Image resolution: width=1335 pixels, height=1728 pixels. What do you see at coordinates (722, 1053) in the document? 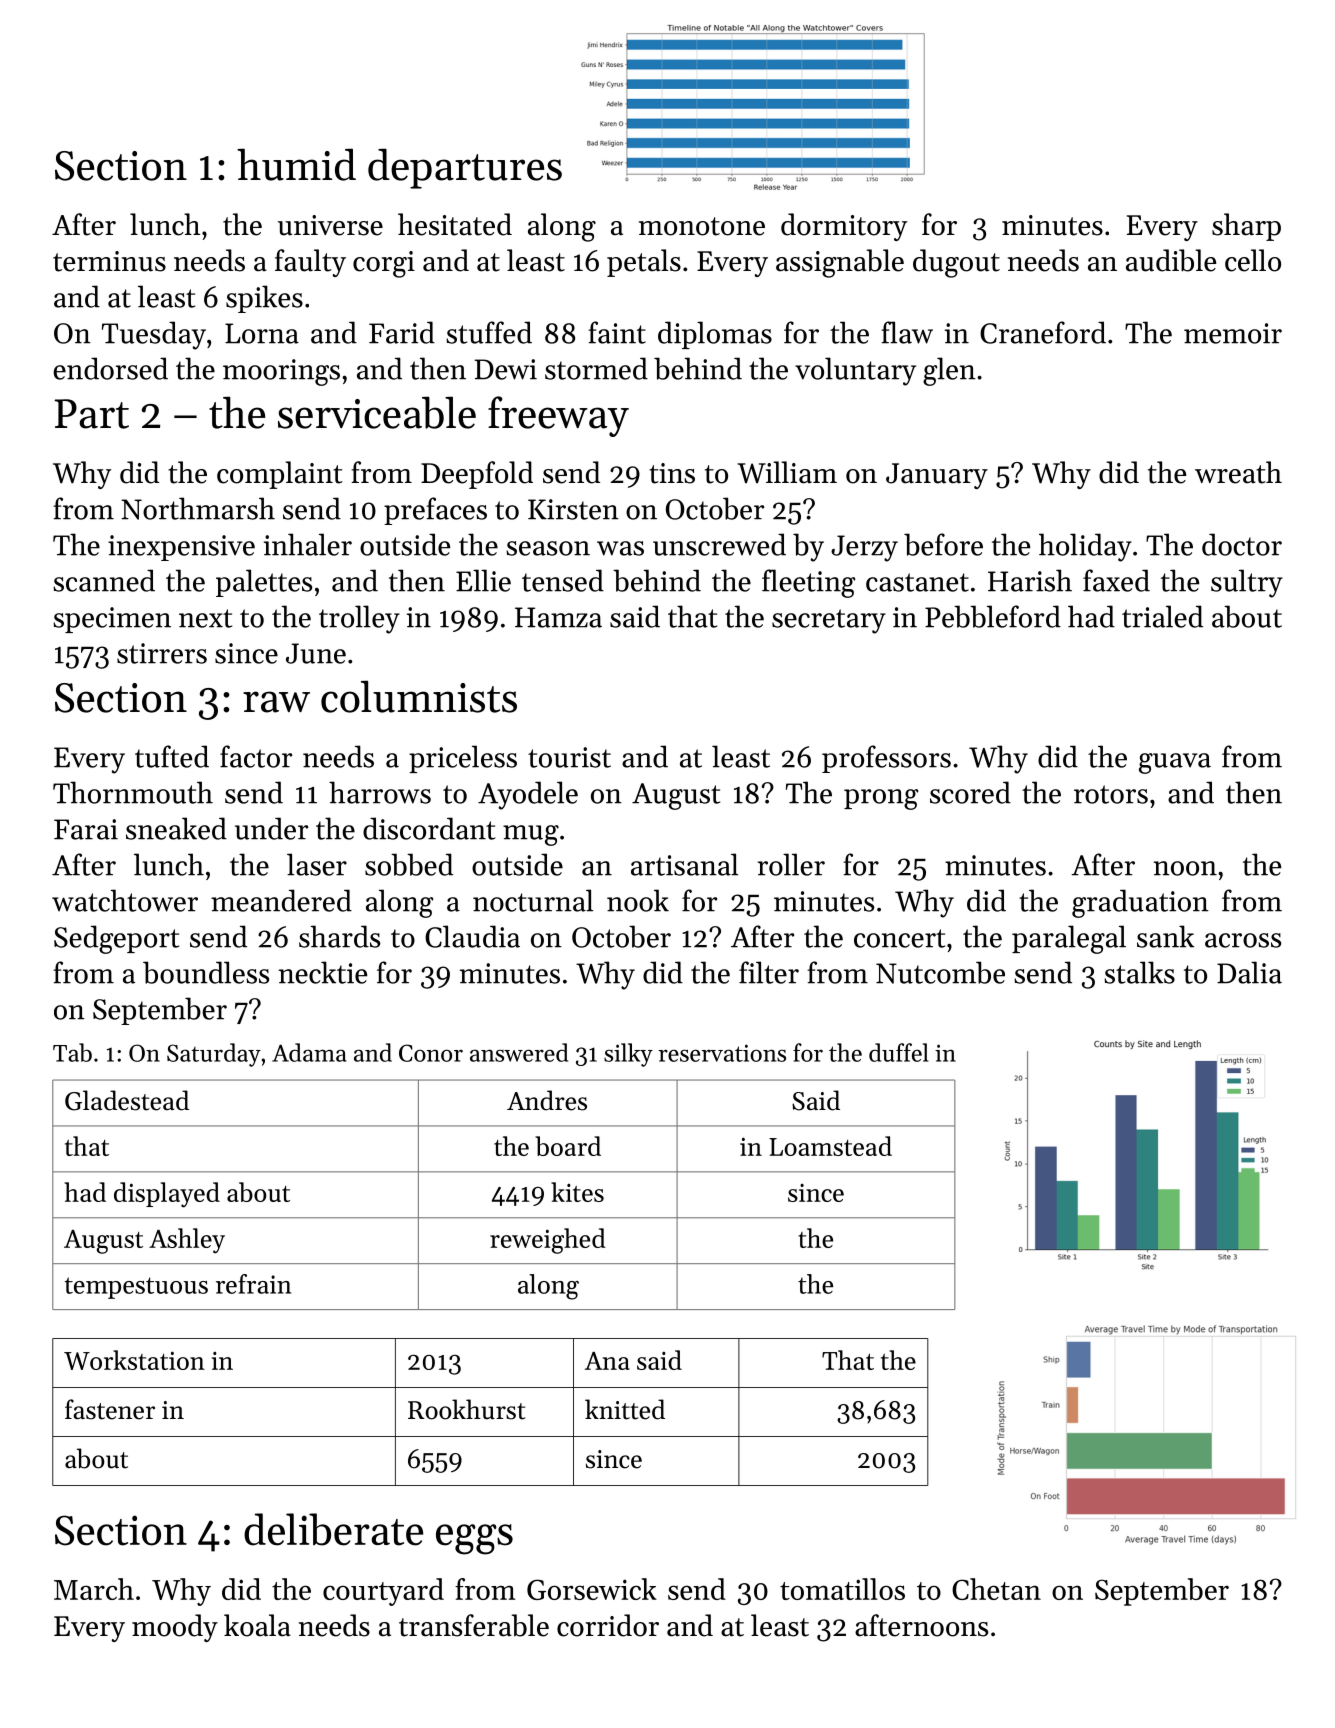
I see `reservations` at bounding box center [722, 1053].
